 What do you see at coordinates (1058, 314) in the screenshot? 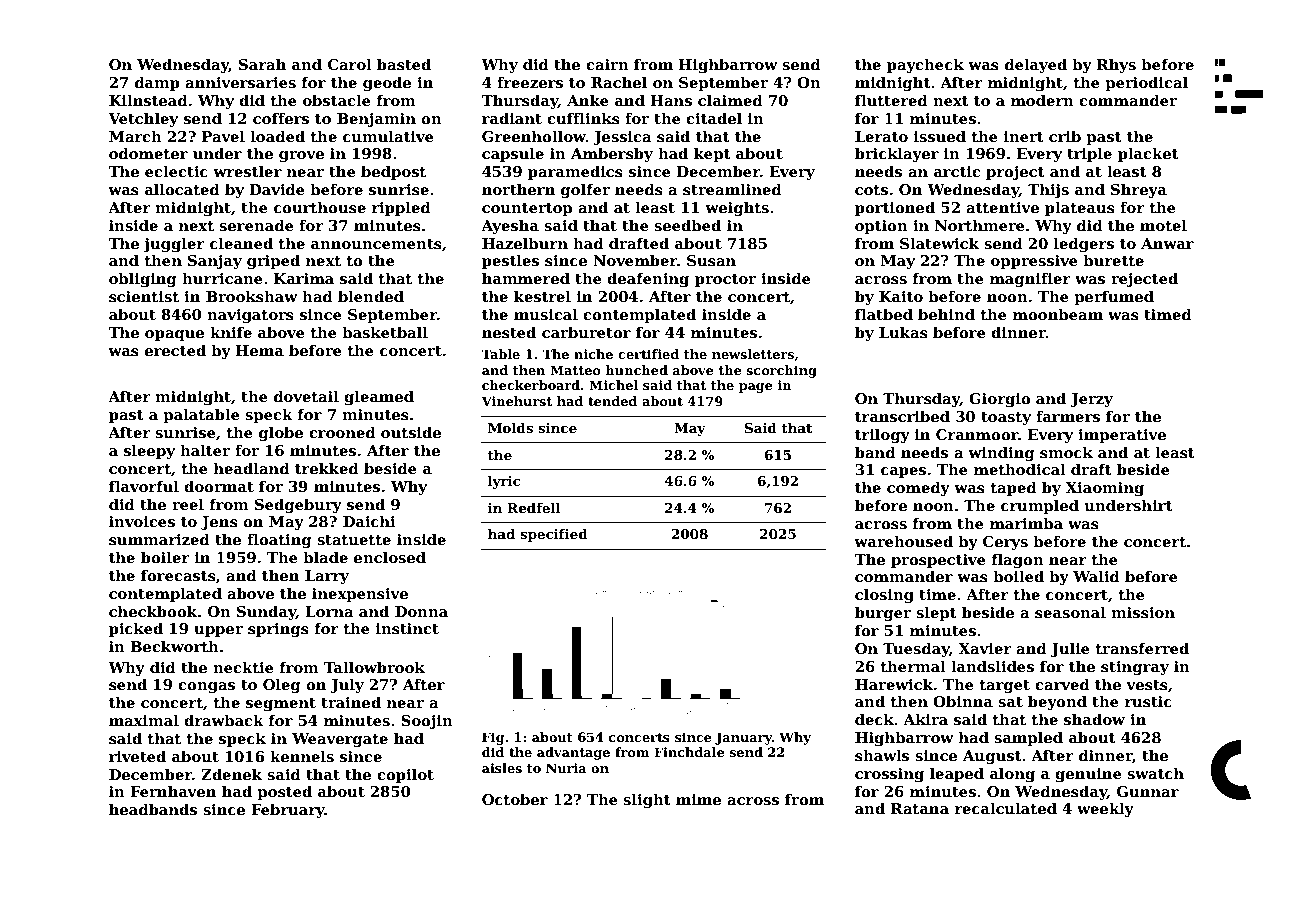
I see `moonbeam` at bounding box center [1058, 314].
